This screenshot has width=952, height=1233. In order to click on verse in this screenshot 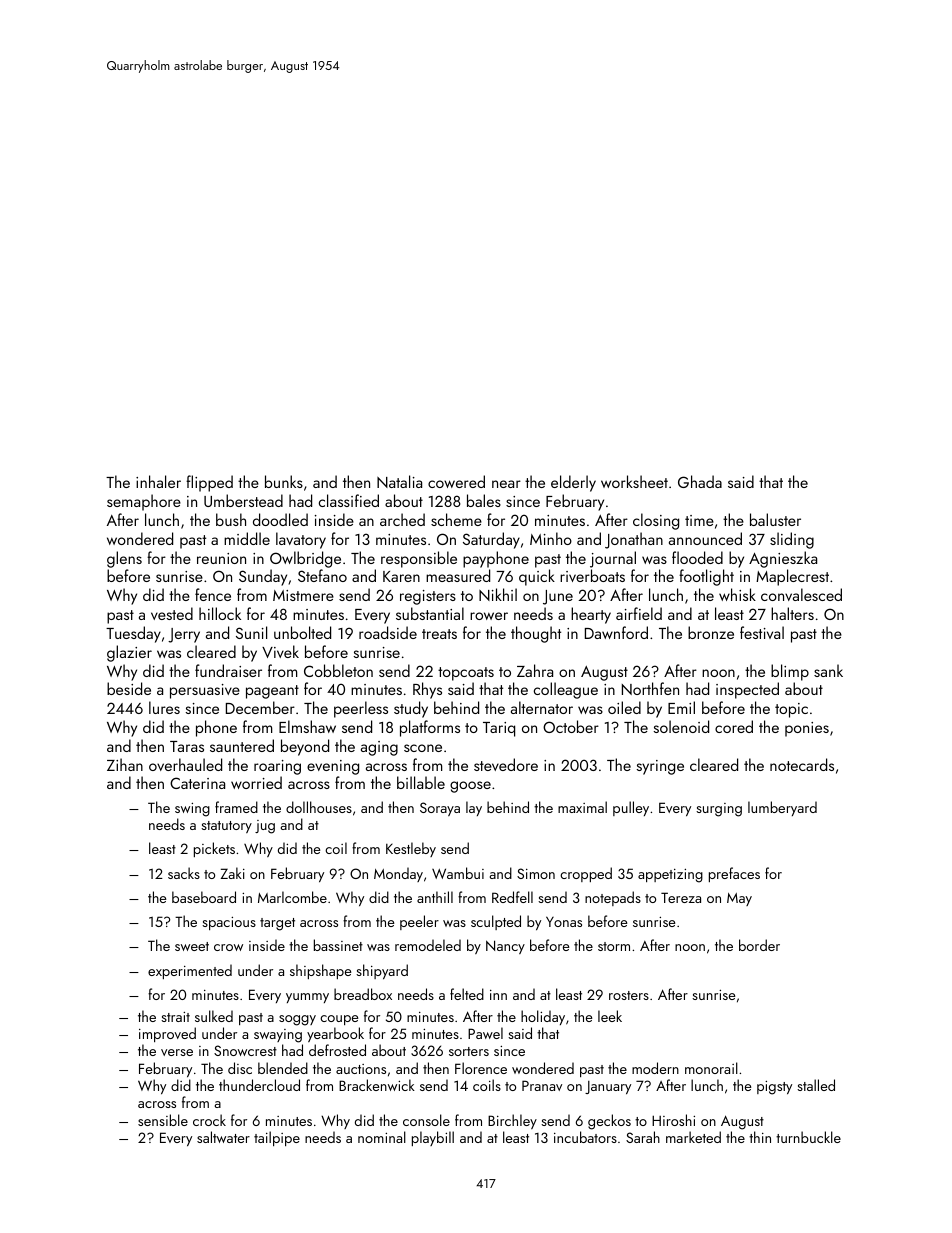, I will do `click(177, 1052)`.
